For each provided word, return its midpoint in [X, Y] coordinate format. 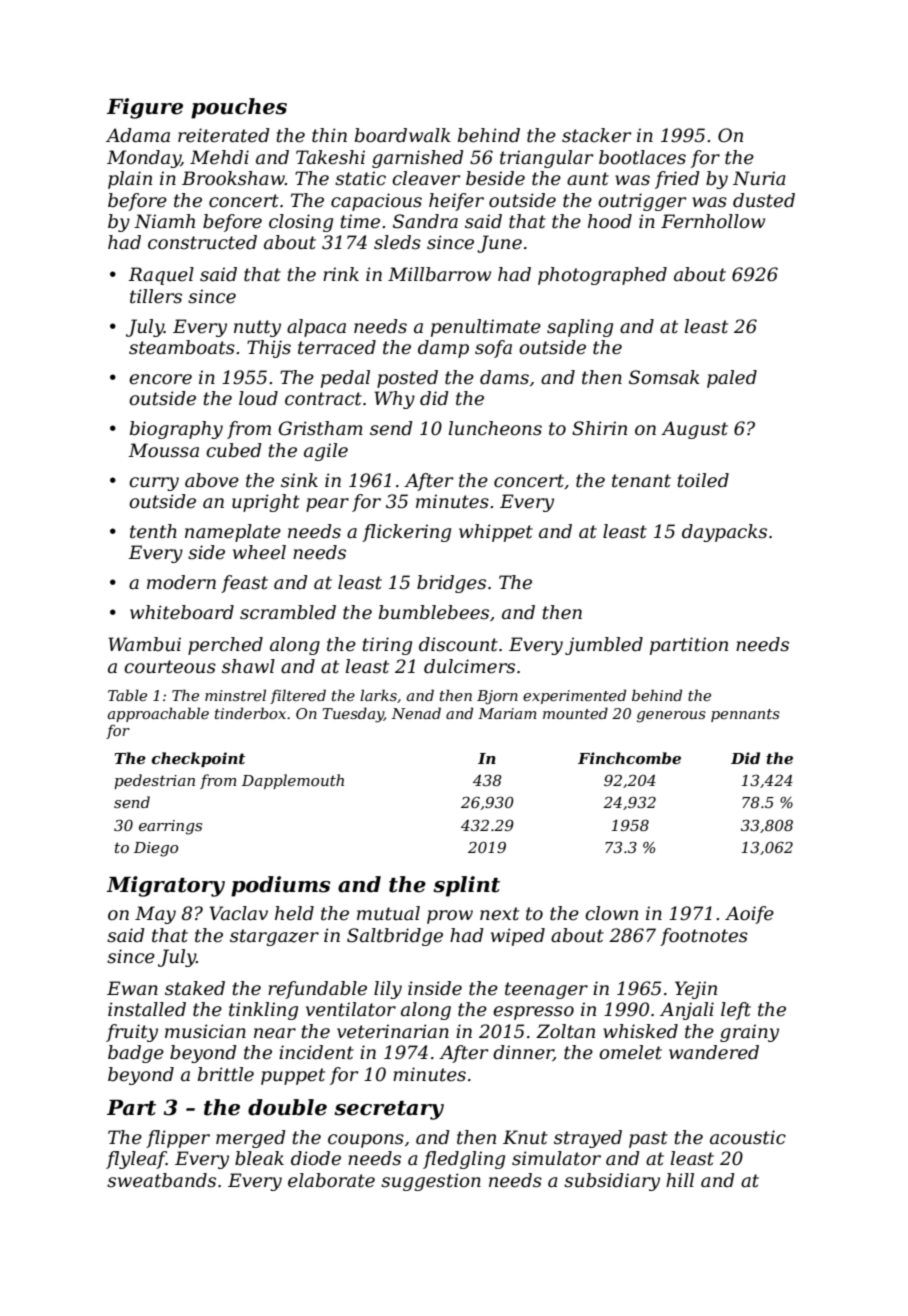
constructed [202, 242]
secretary [389, 1110]
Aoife [749, 915]
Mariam [507, 713]
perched [225, 646]
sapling [580, 328]
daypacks [724, 533]
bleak [259, 1158]
